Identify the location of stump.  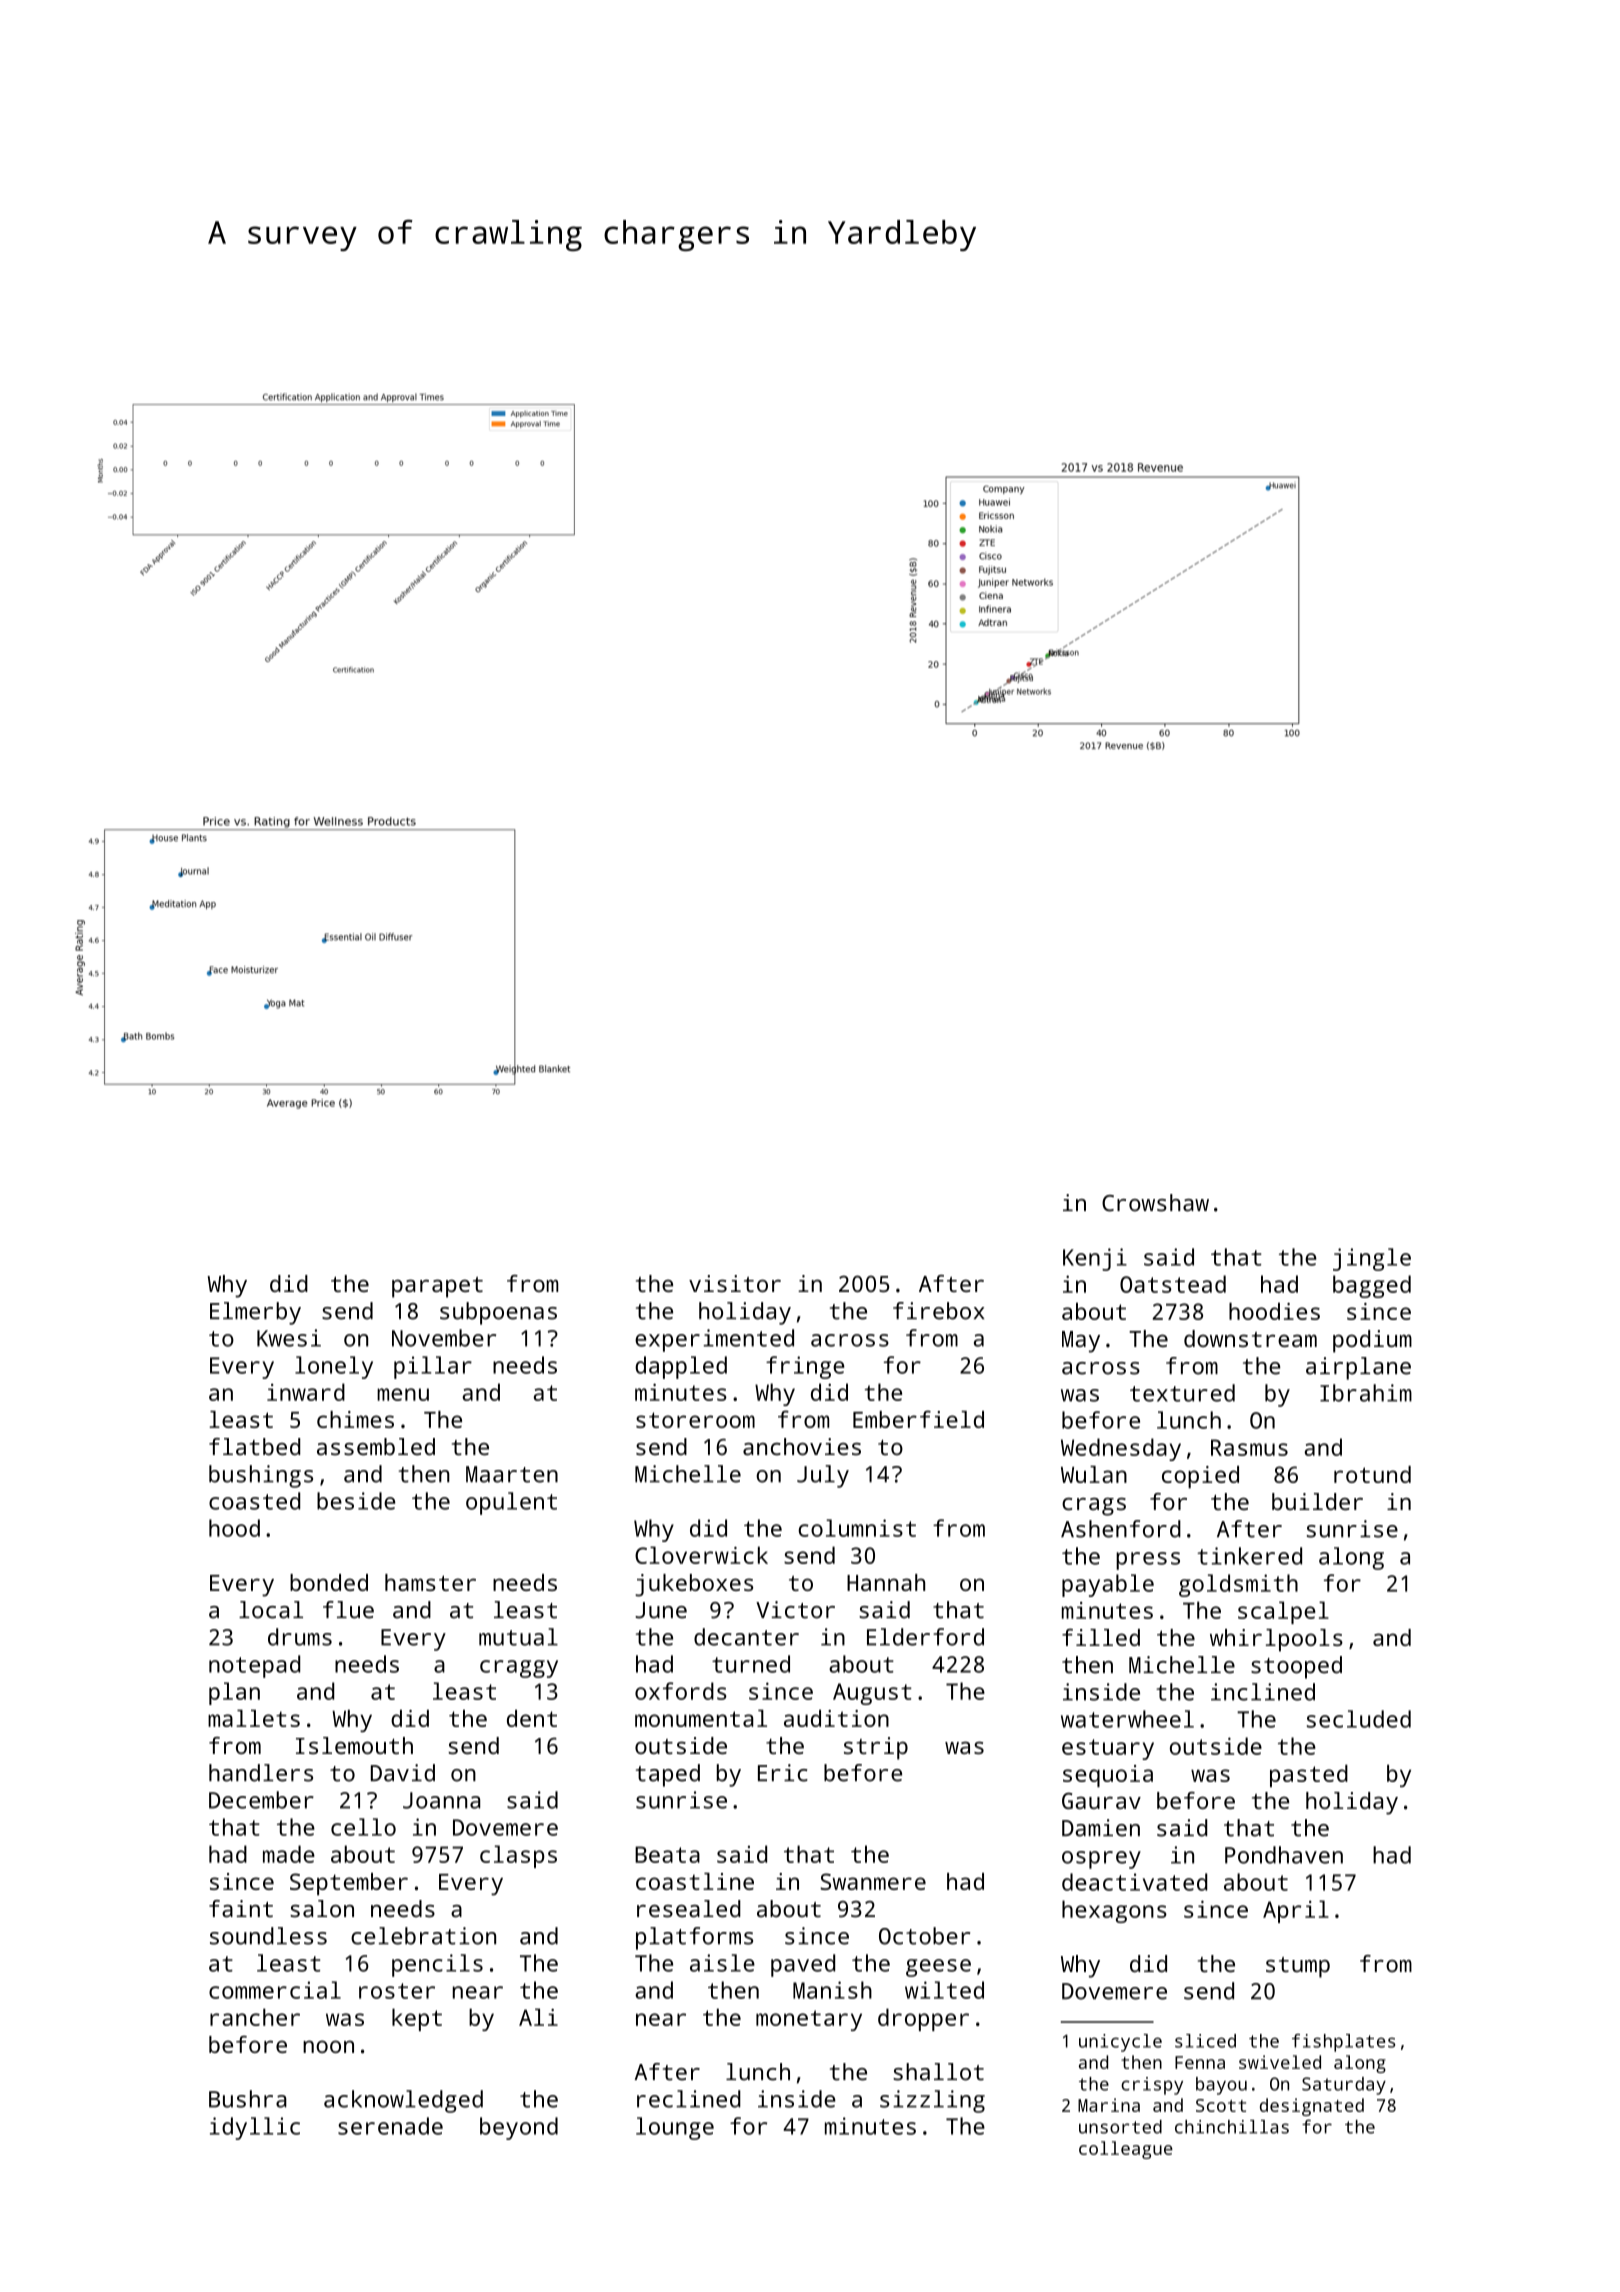
(1298, 1967).
